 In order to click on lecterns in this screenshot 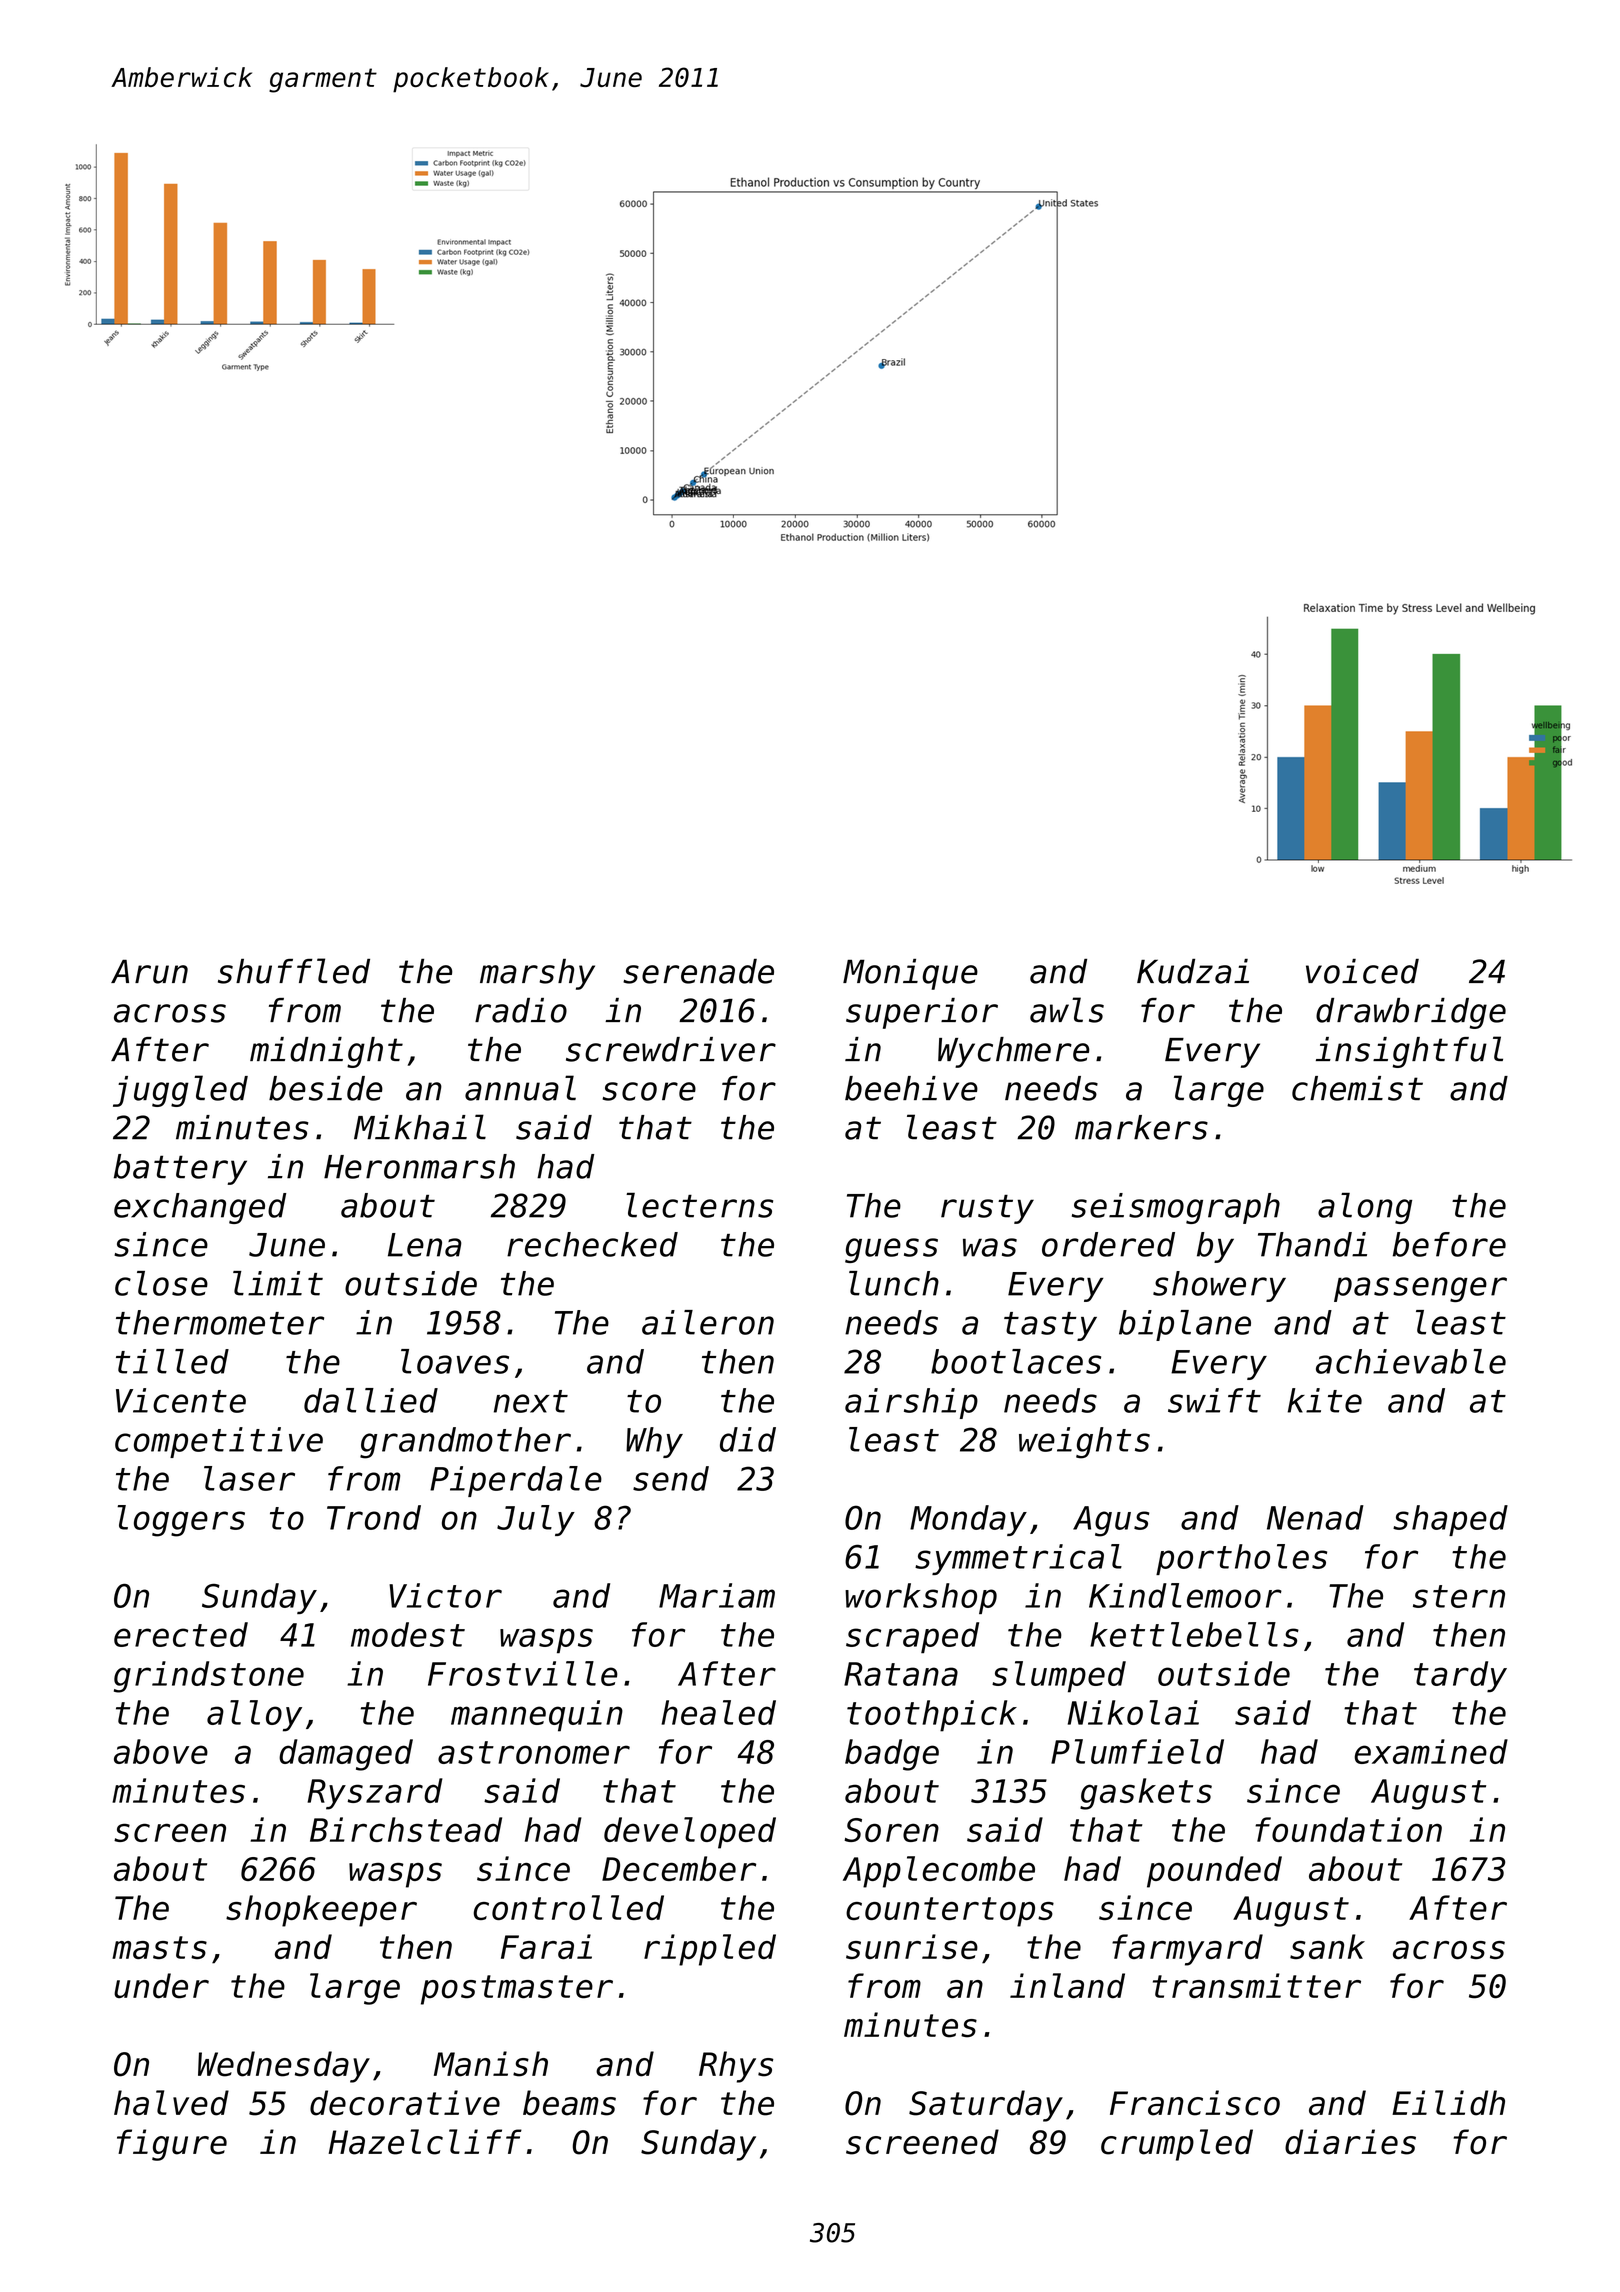, I will do `click(699, 1205)`.
